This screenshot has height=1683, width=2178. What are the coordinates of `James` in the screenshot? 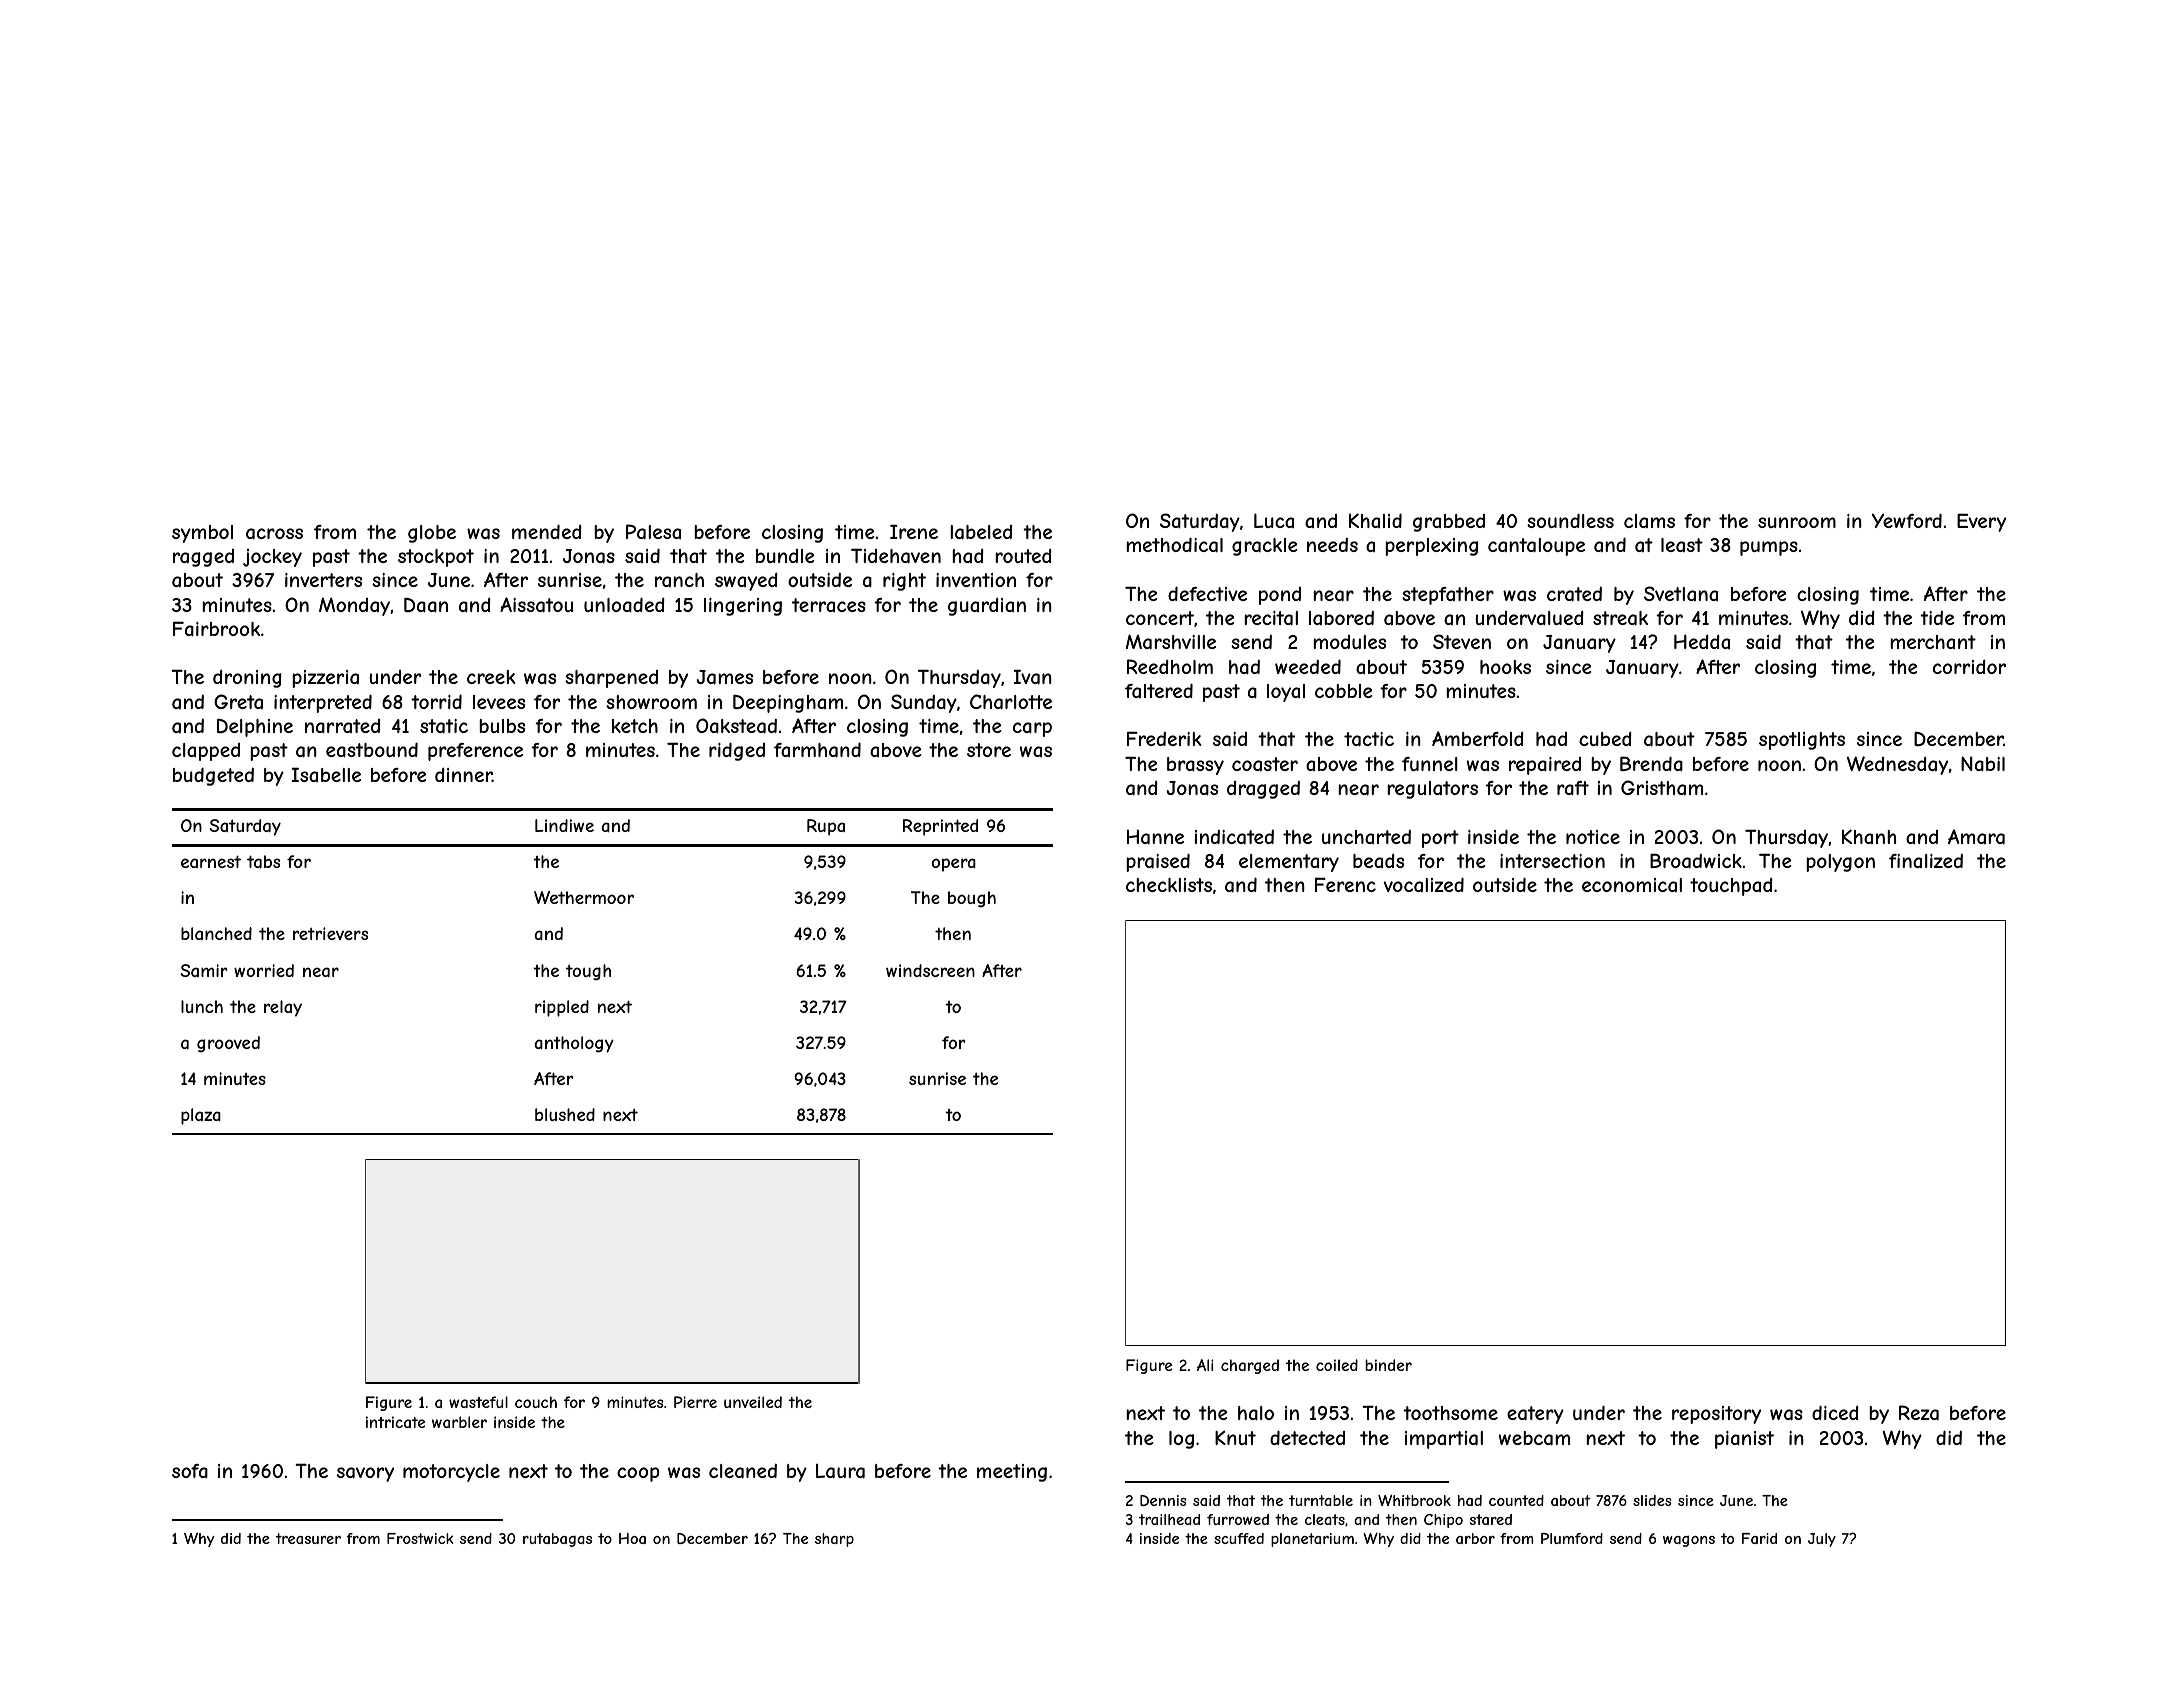 It's located at (724, 677).
